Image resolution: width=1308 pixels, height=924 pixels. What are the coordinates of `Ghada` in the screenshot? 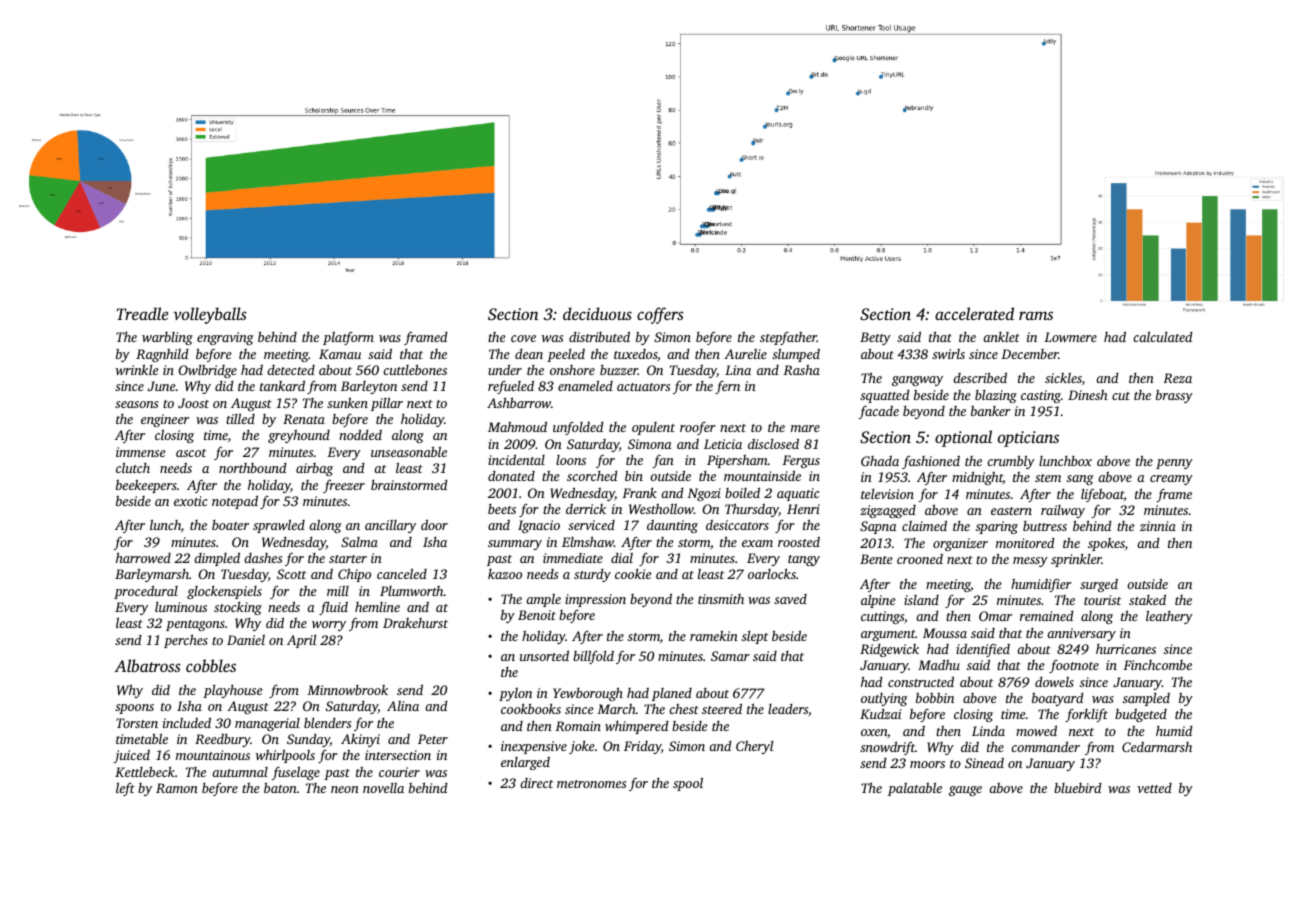 It's located at (880, 461).
